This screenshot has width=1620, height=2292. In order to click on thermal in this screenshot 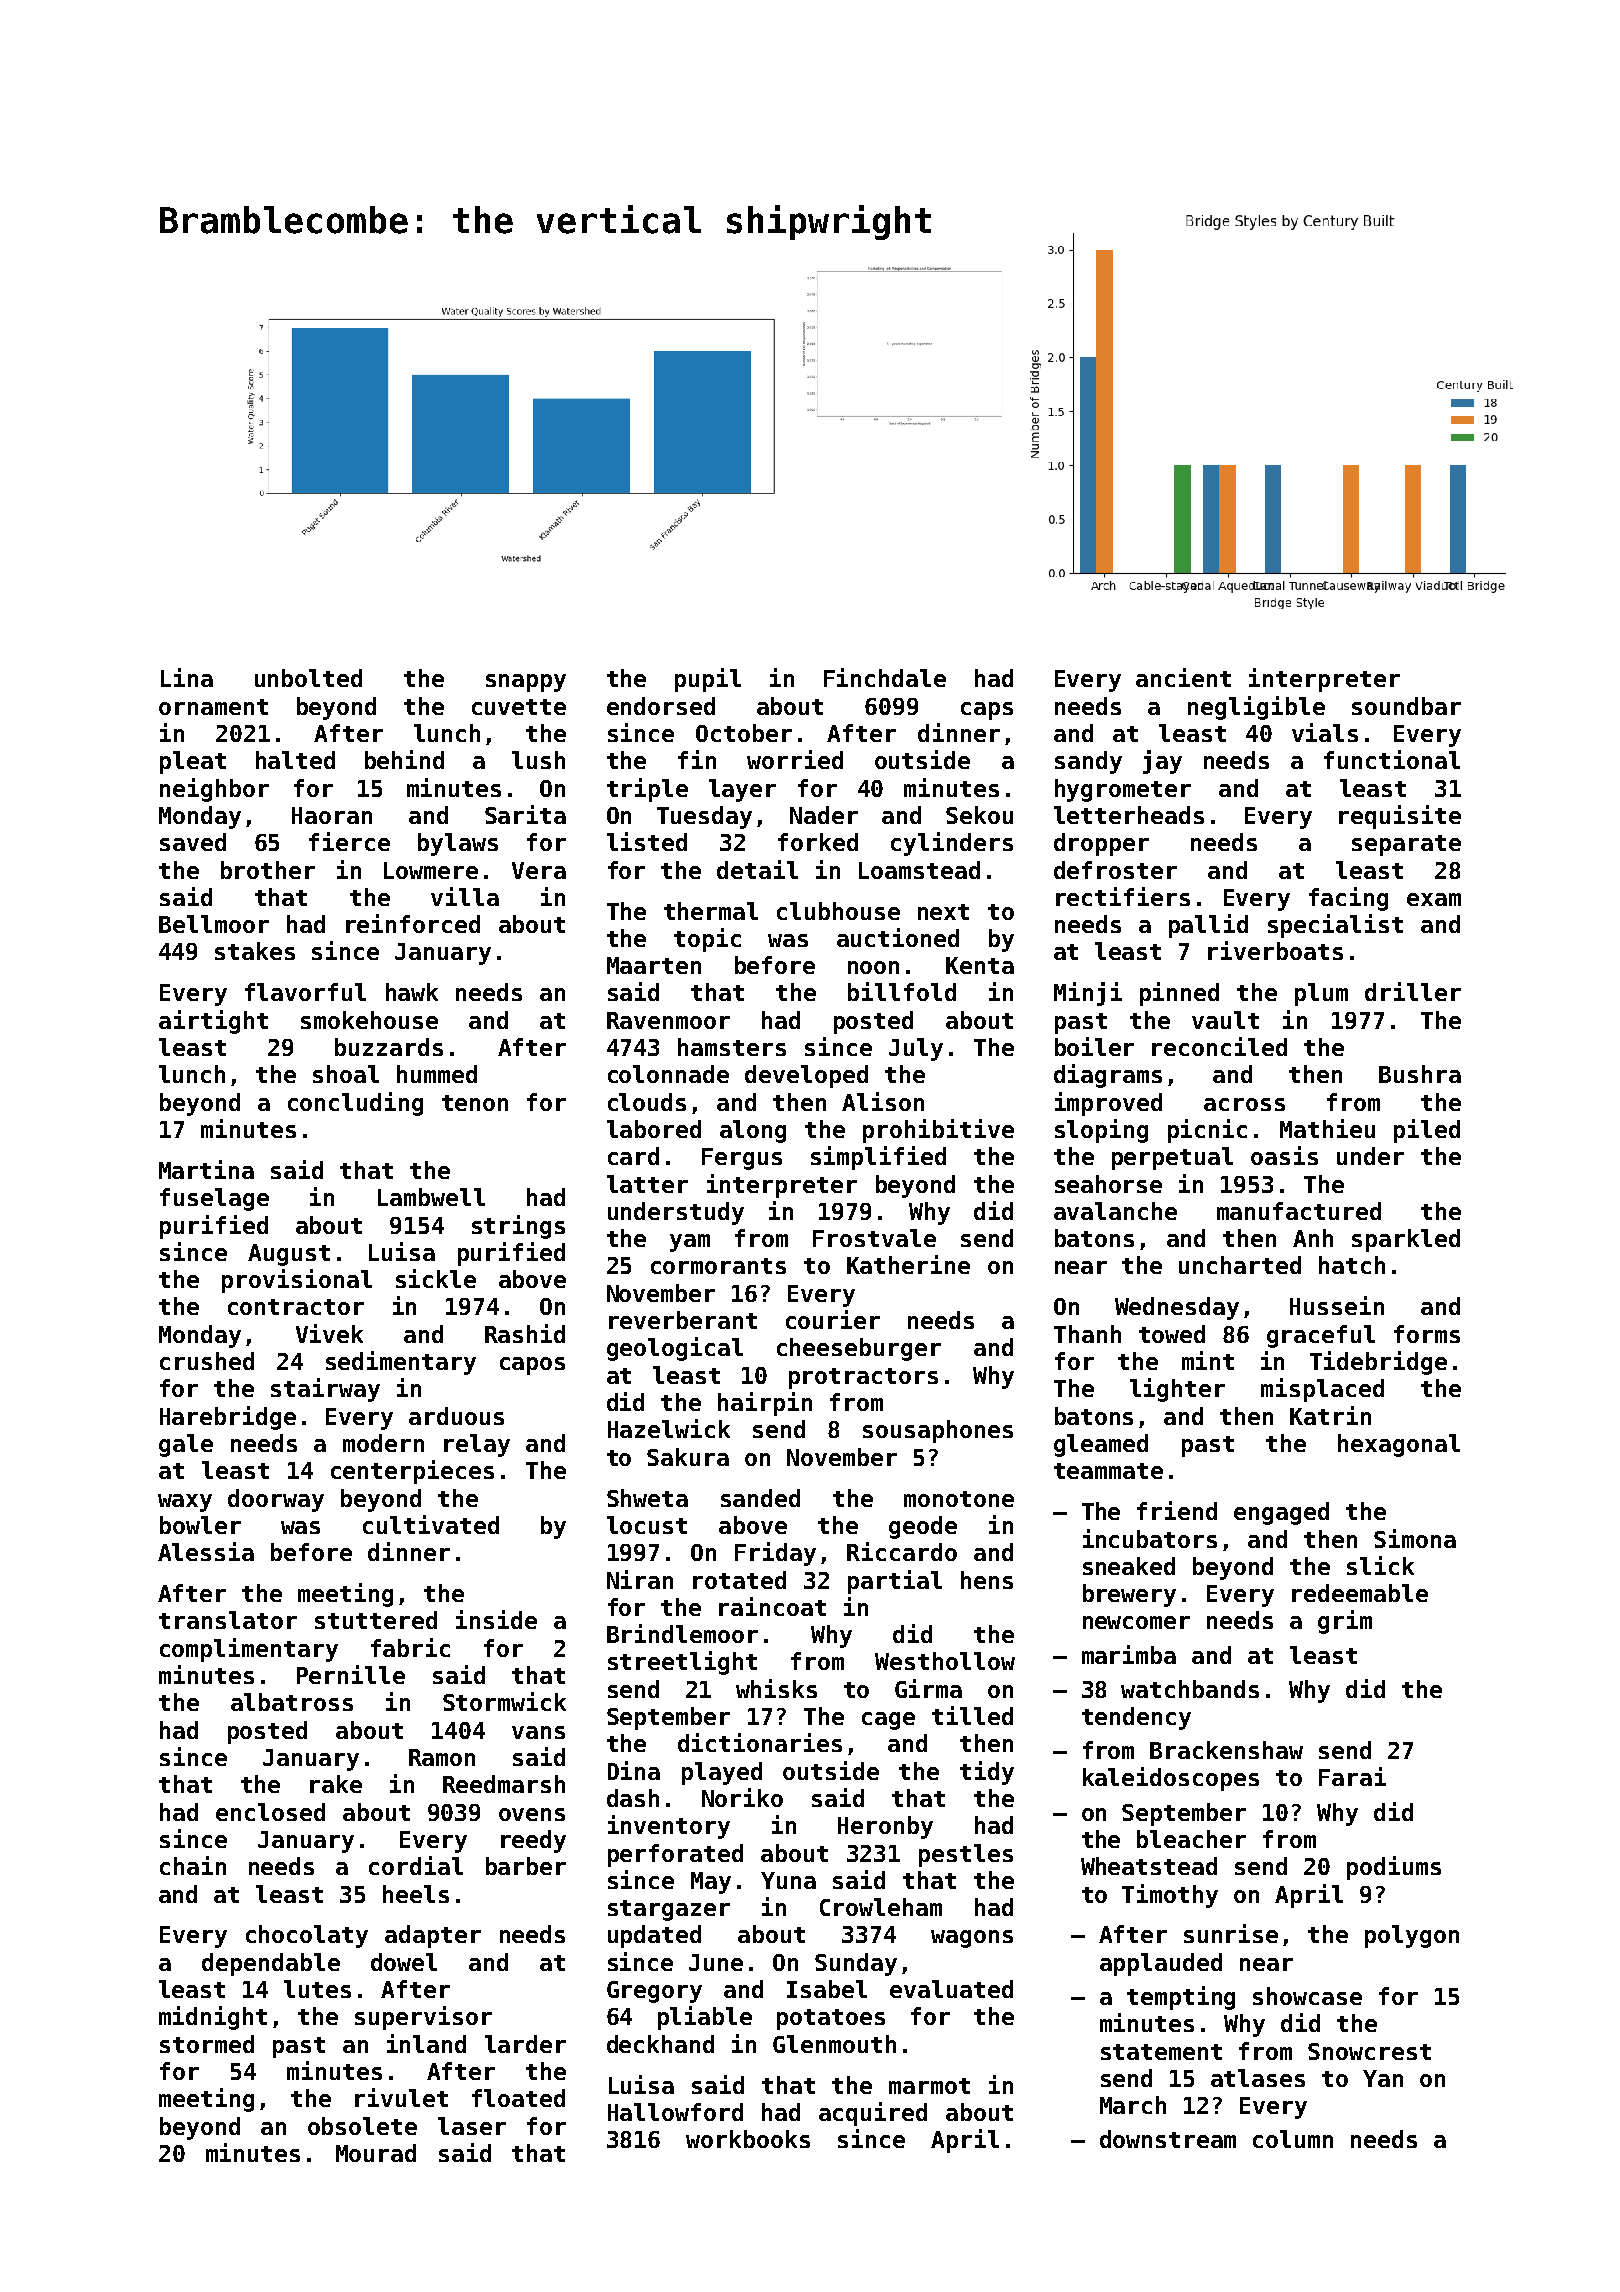, I will do `click(711, 911)`.
